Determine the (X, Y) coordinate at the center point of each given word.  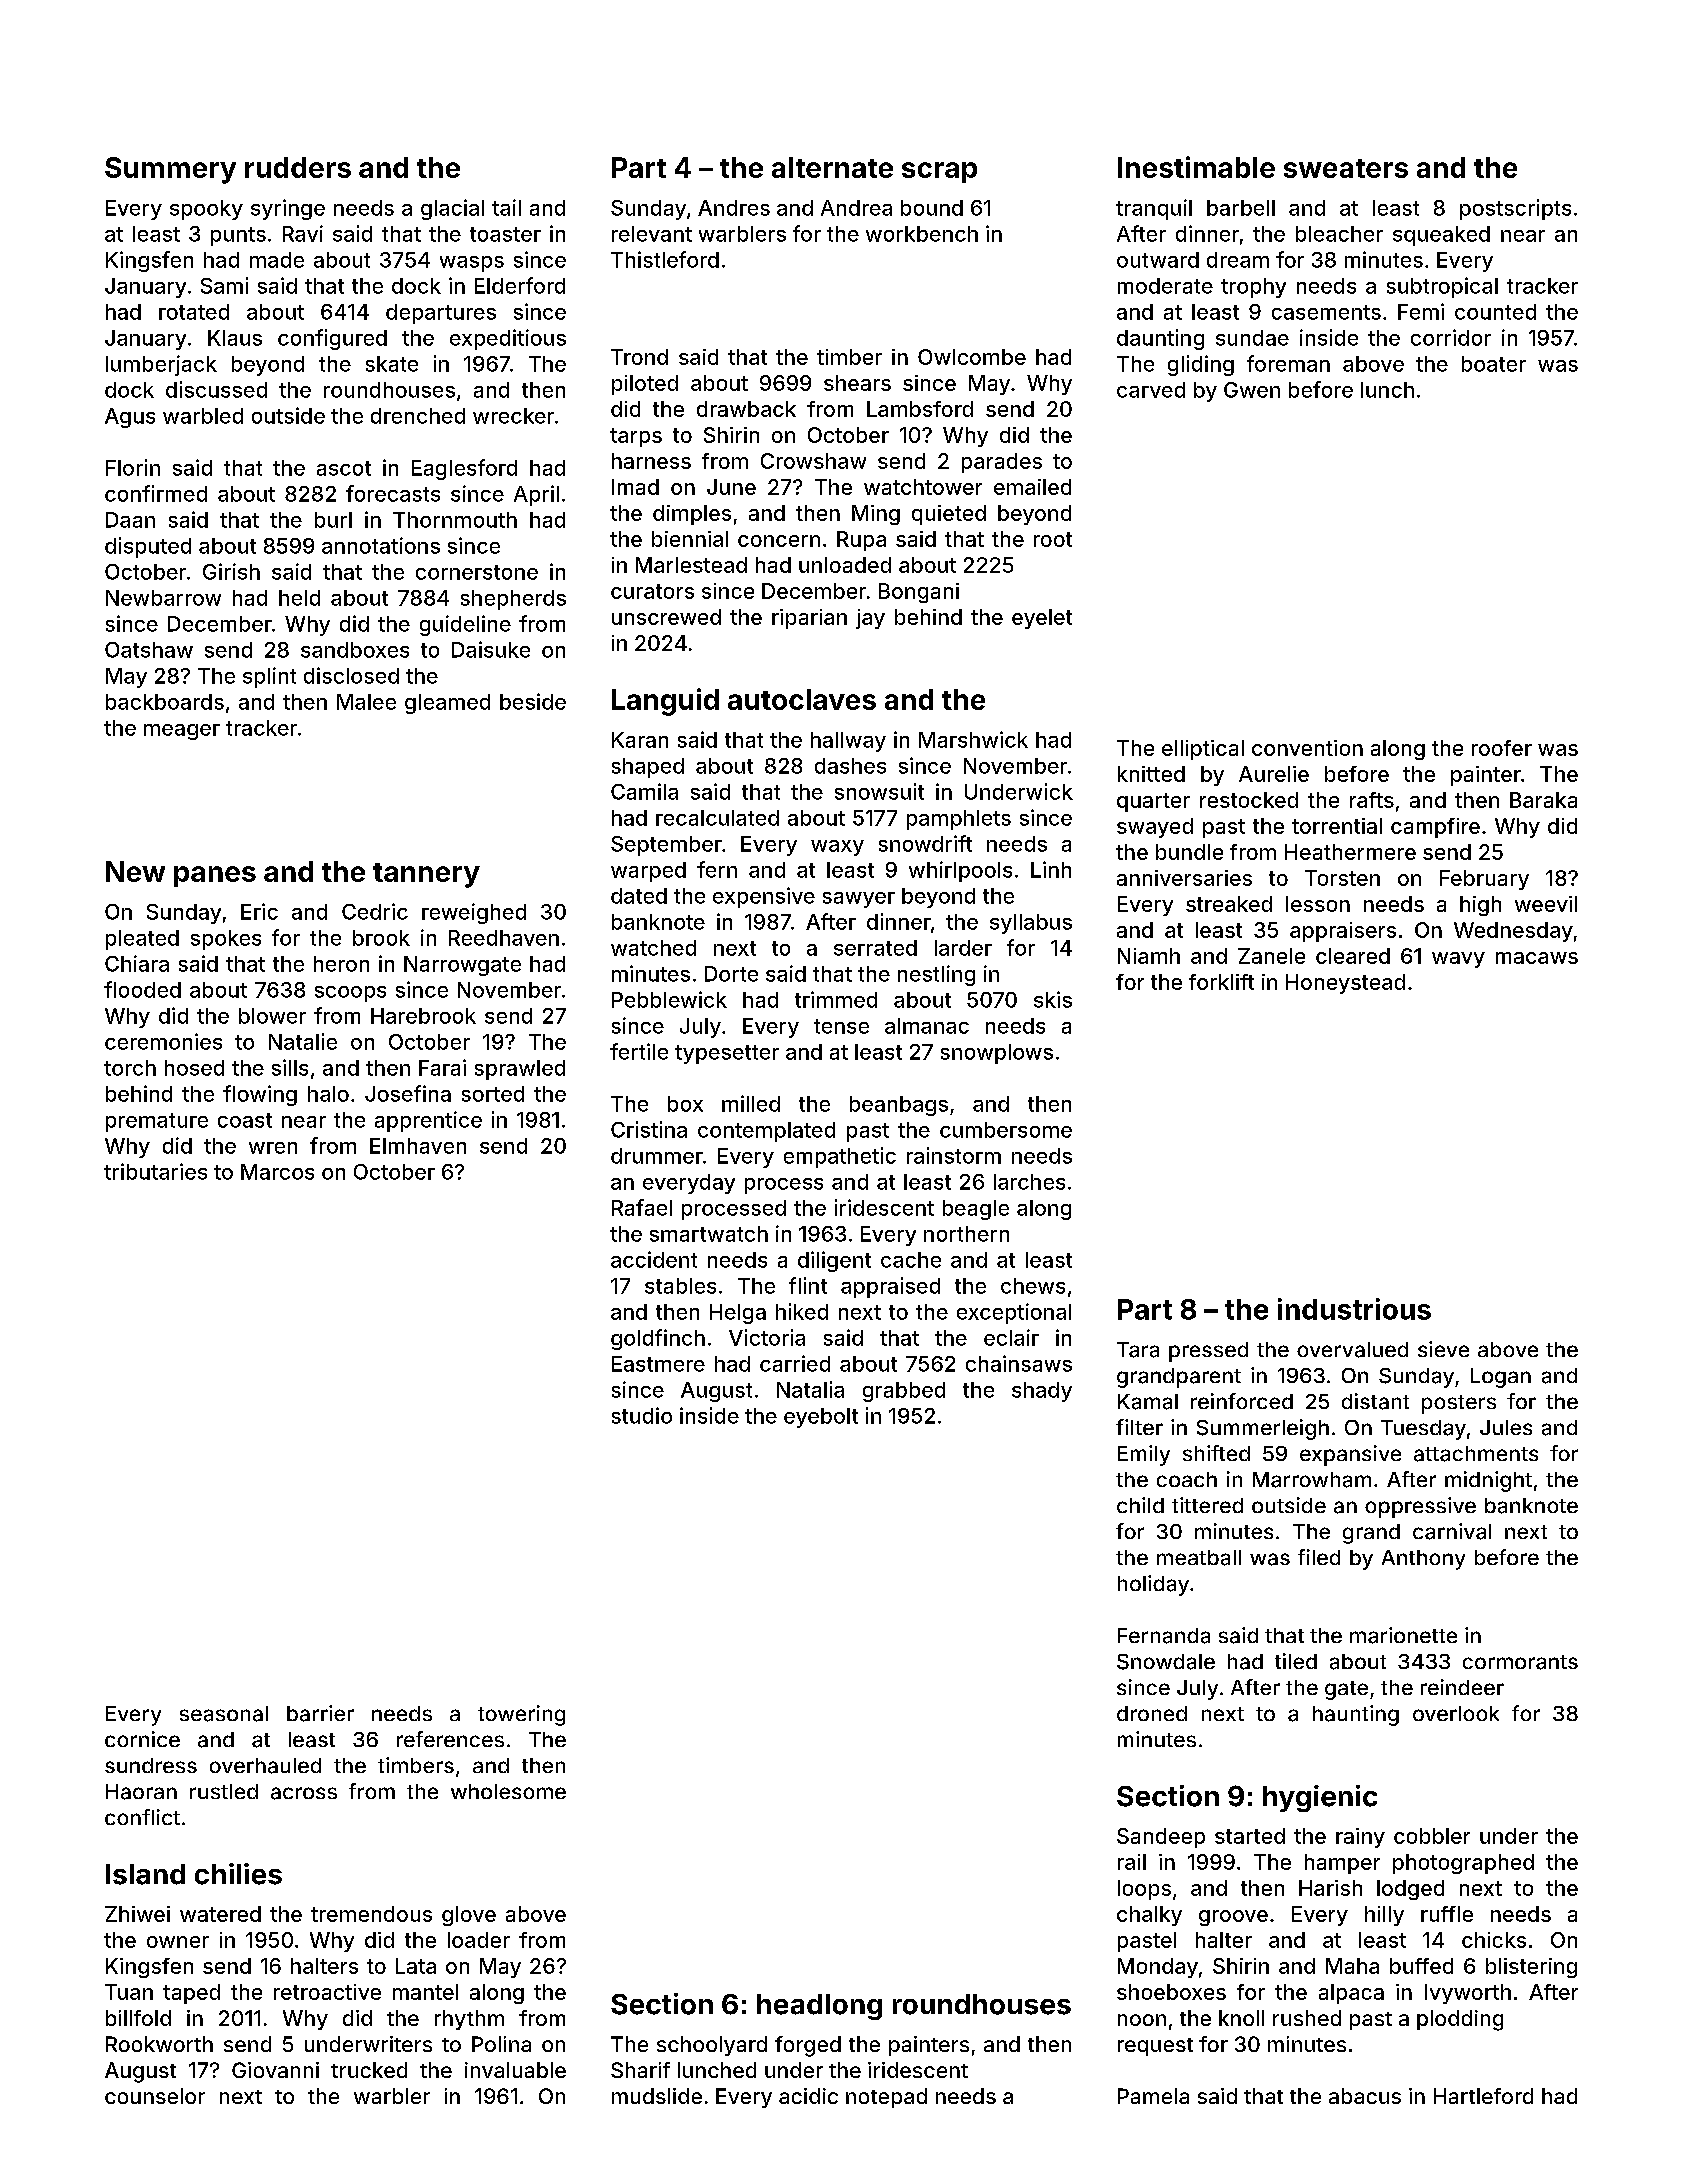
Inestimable (1196, 167)
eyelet (1042, 619)
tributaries (155, 1171)
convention (1307, 748)
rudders (298, 167)
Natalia (810, 1389)
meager (182, 732)
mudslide (657, 2096)
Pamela (1153, 2096)
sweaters (1346, 168)
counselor (155, 2096)
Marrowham (1312, 1480)
